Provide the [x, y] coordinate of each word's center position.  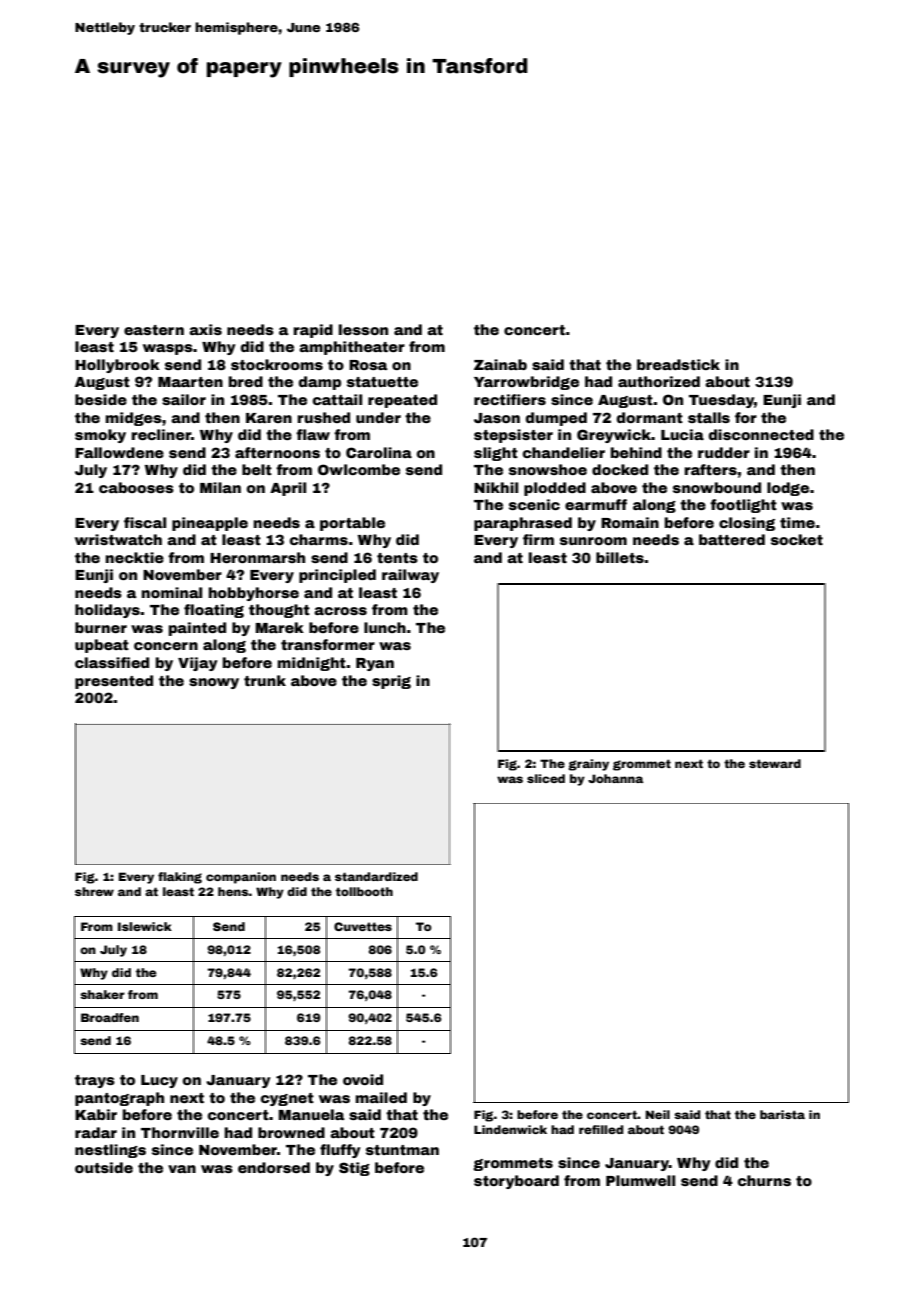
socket [797, 539]
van [182, 1169]
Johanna [615, 778]
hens [233, 891]
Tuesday [721, 401]
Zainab [500, 364]
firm [538, 539]
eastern [154, 330]
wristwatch [118, 539]
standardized [376, 876]
